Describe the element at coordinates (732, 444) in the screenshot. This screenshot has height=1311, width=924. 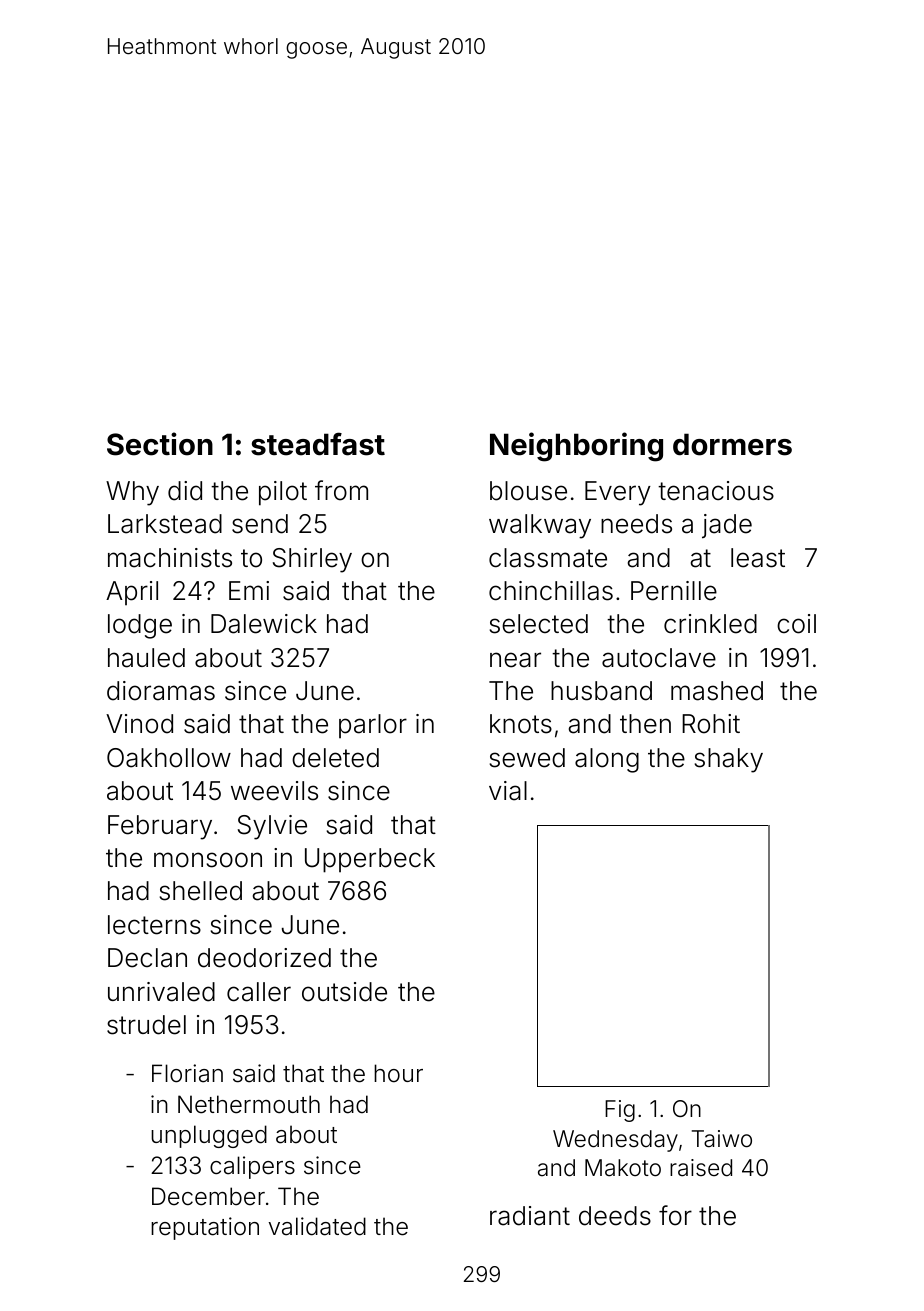
I see `dormers` at that location.
